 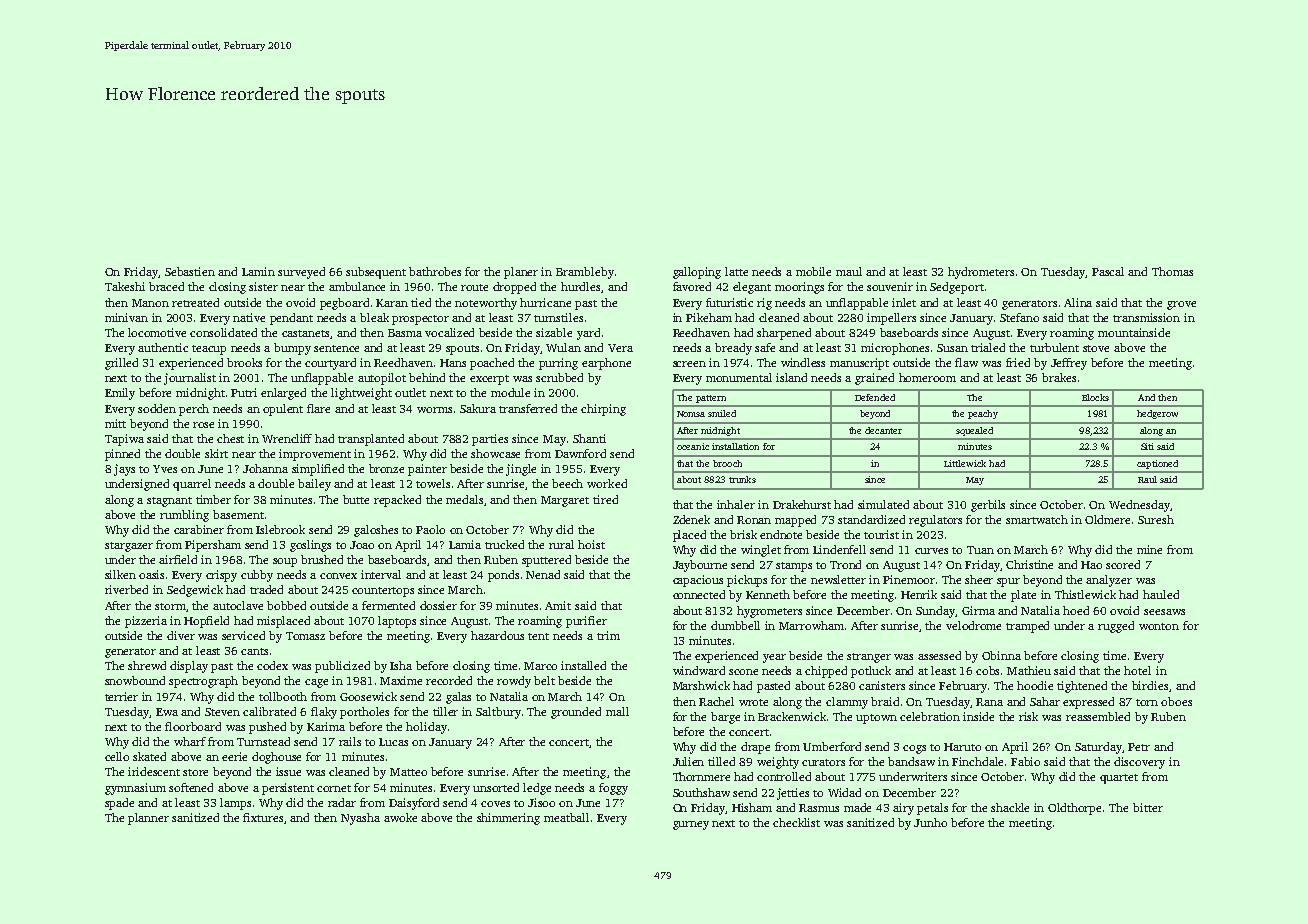 What do you see at coordinates (613, 789) in the screenshot?
I see `foggy` at bounding box center [613, 789].
